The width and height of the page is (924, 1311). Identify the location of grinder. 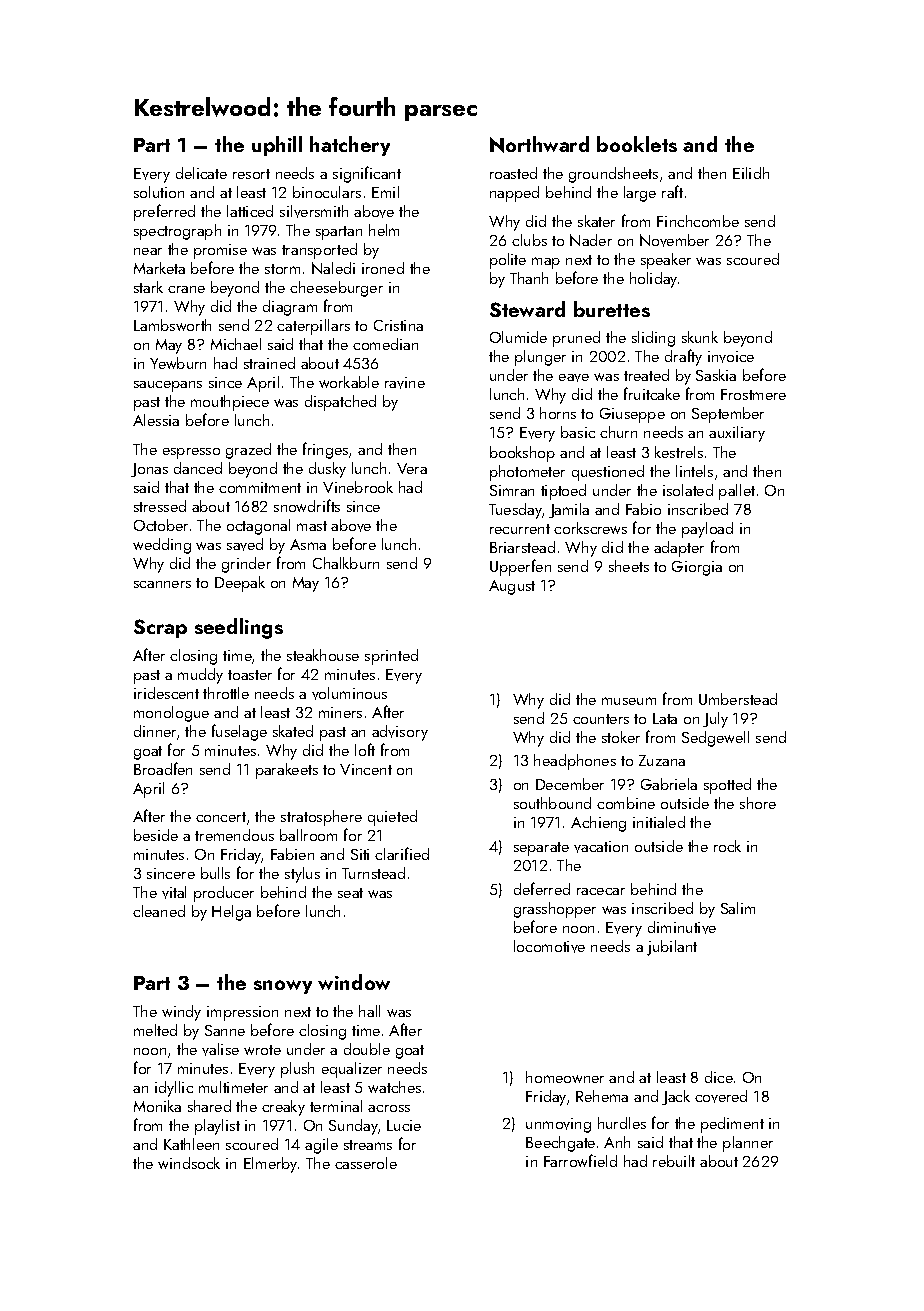
(246, 565).
